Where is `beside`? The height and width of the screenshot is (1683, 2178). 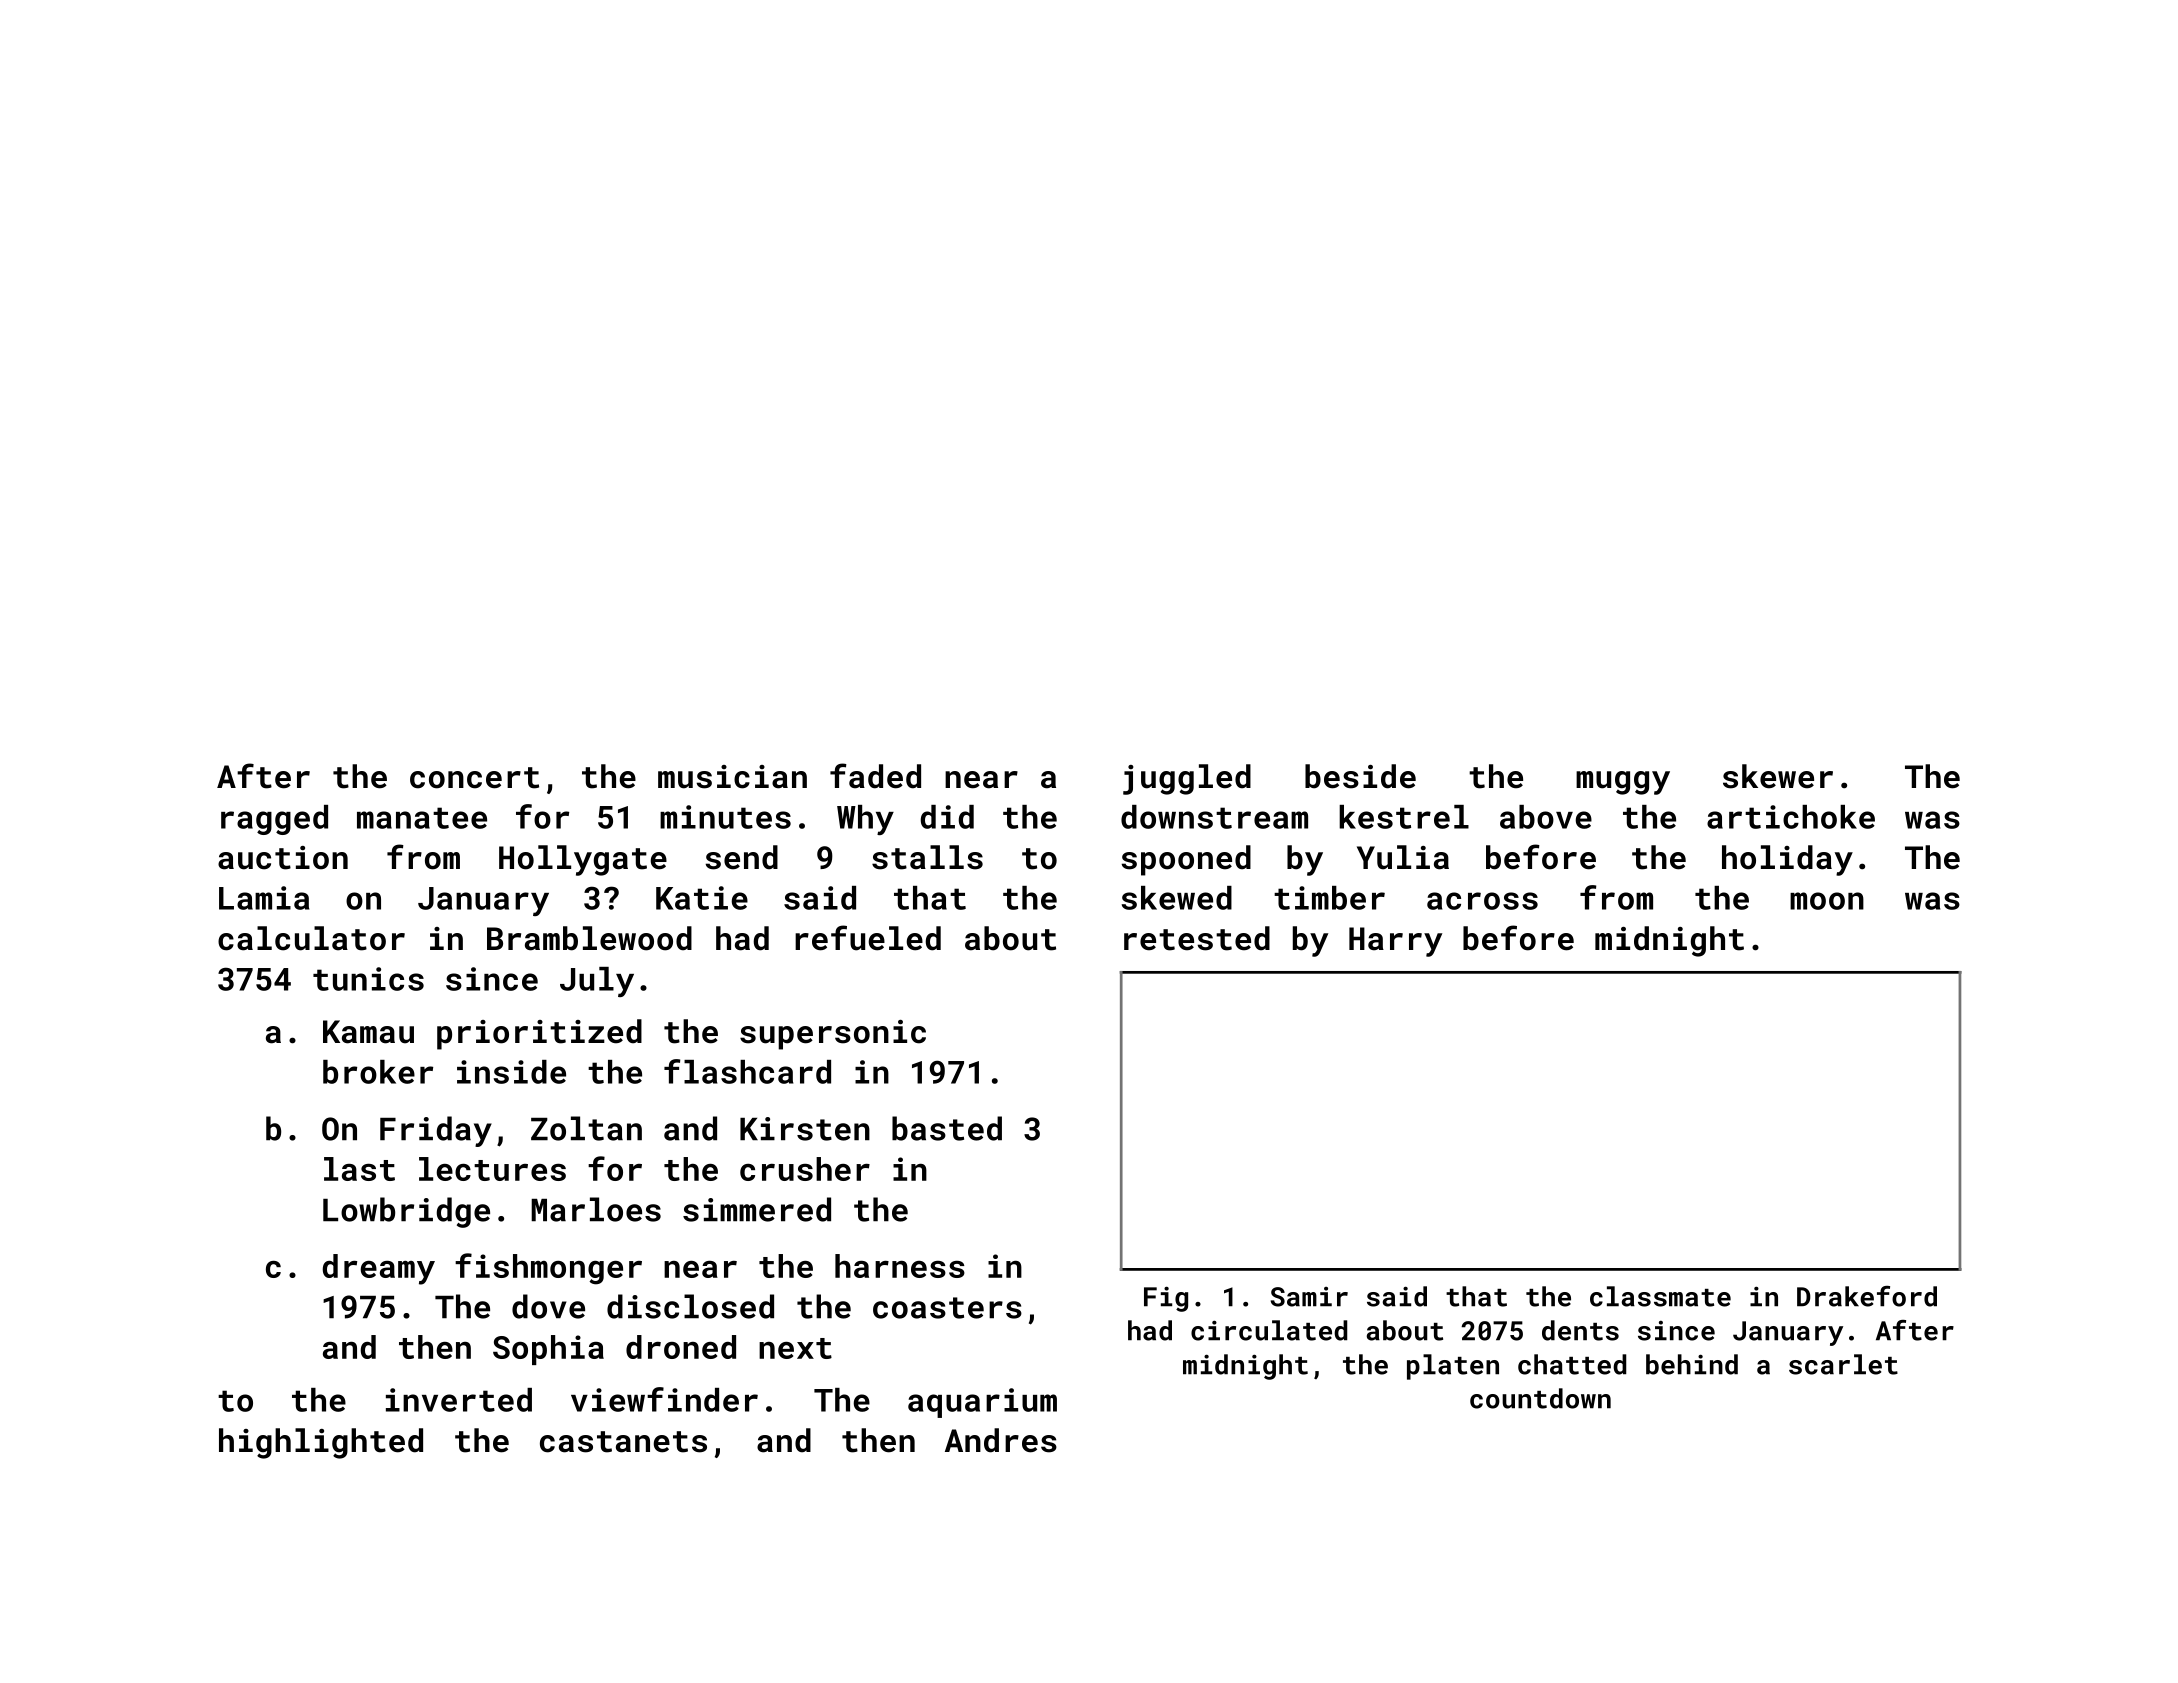
beside is located at coordinates (1360, 776).
